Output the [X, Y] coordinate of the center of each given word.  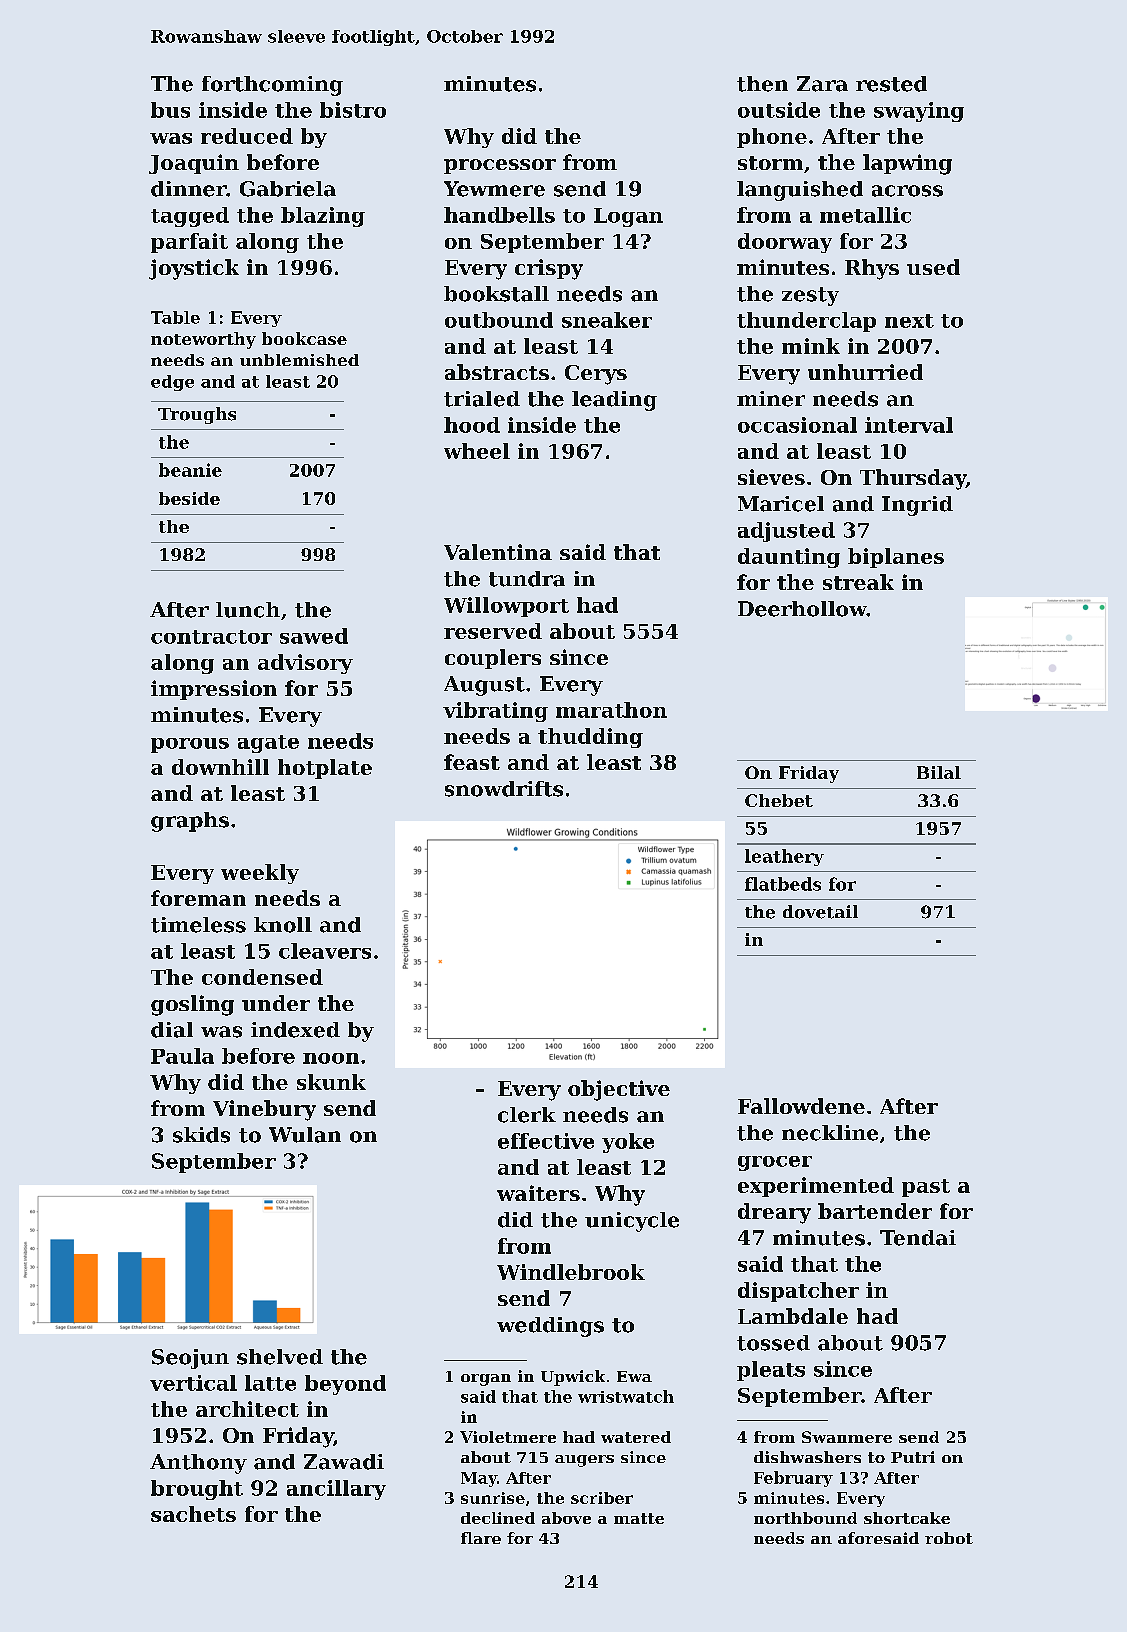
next [909, 321]
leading [614, 401]
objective [619, 1090]
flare [481, 1538]
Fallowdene [801, 1106]
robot [949, 1538]
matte [639, 1518]
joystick [194, 269]
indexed [295, 1030]
